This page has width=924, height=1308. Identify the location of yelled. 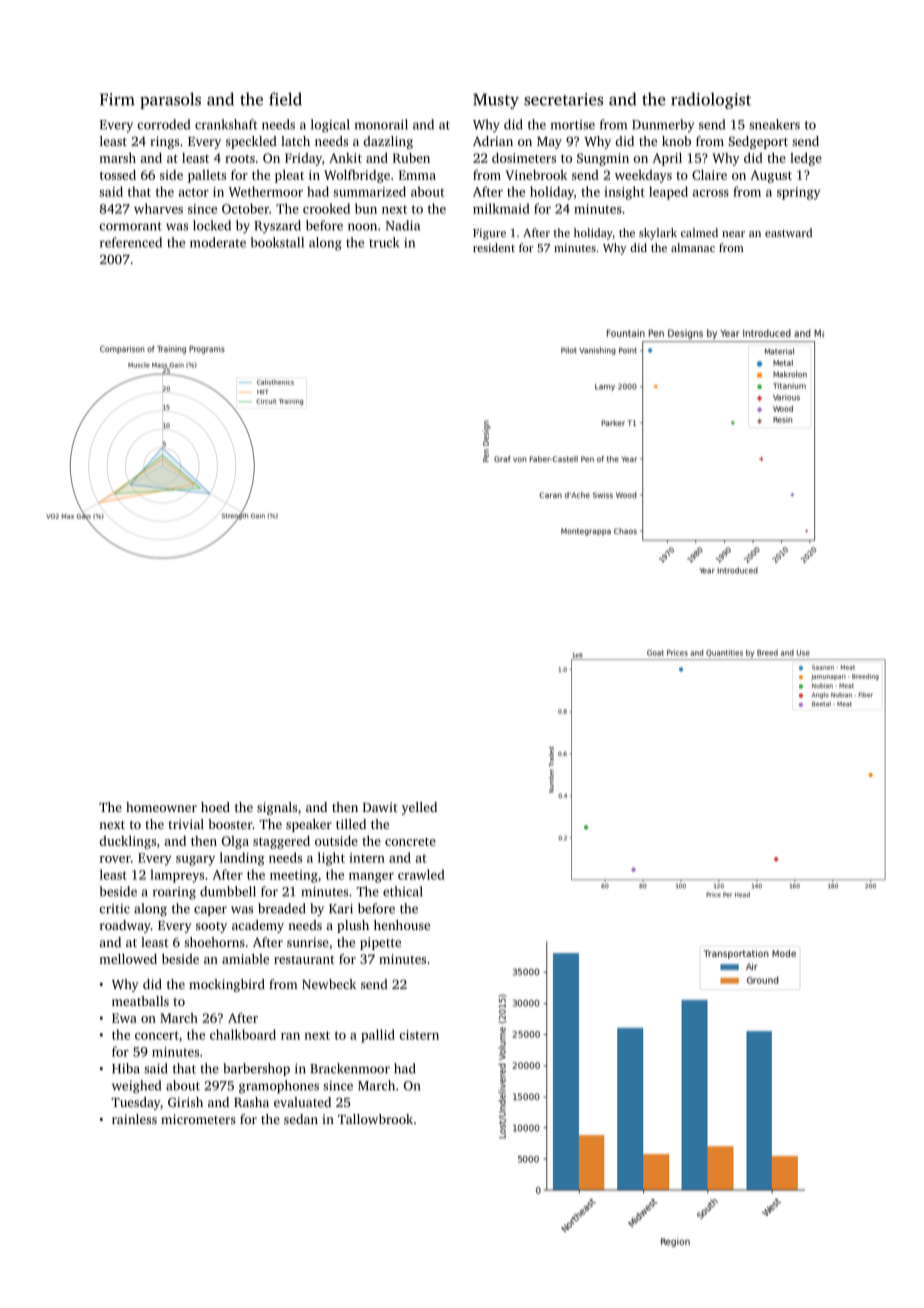
(419, 808).
